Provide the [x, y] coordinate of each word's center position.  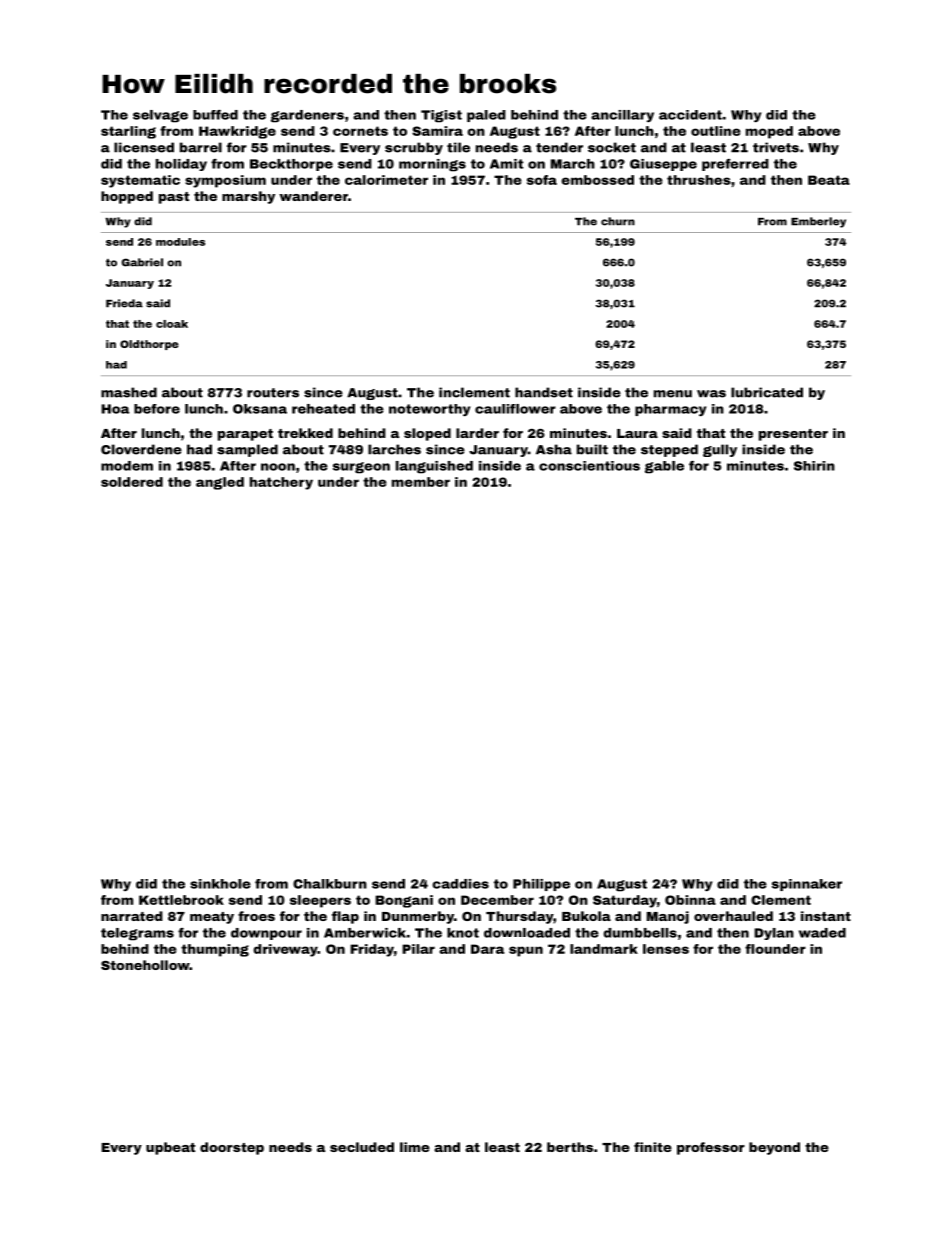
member [421, 482]
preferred [735, 165]
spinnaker [807, 885]
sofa [542, 180]
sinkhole [220, 884]
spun [526, 951]
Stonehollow [145, 965]
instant [826, 916]
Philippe [541, 885]
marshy [248, 197]
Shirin [814, 466]
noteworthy [429, 410]
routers [273, 393]
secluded [362, 1147]
